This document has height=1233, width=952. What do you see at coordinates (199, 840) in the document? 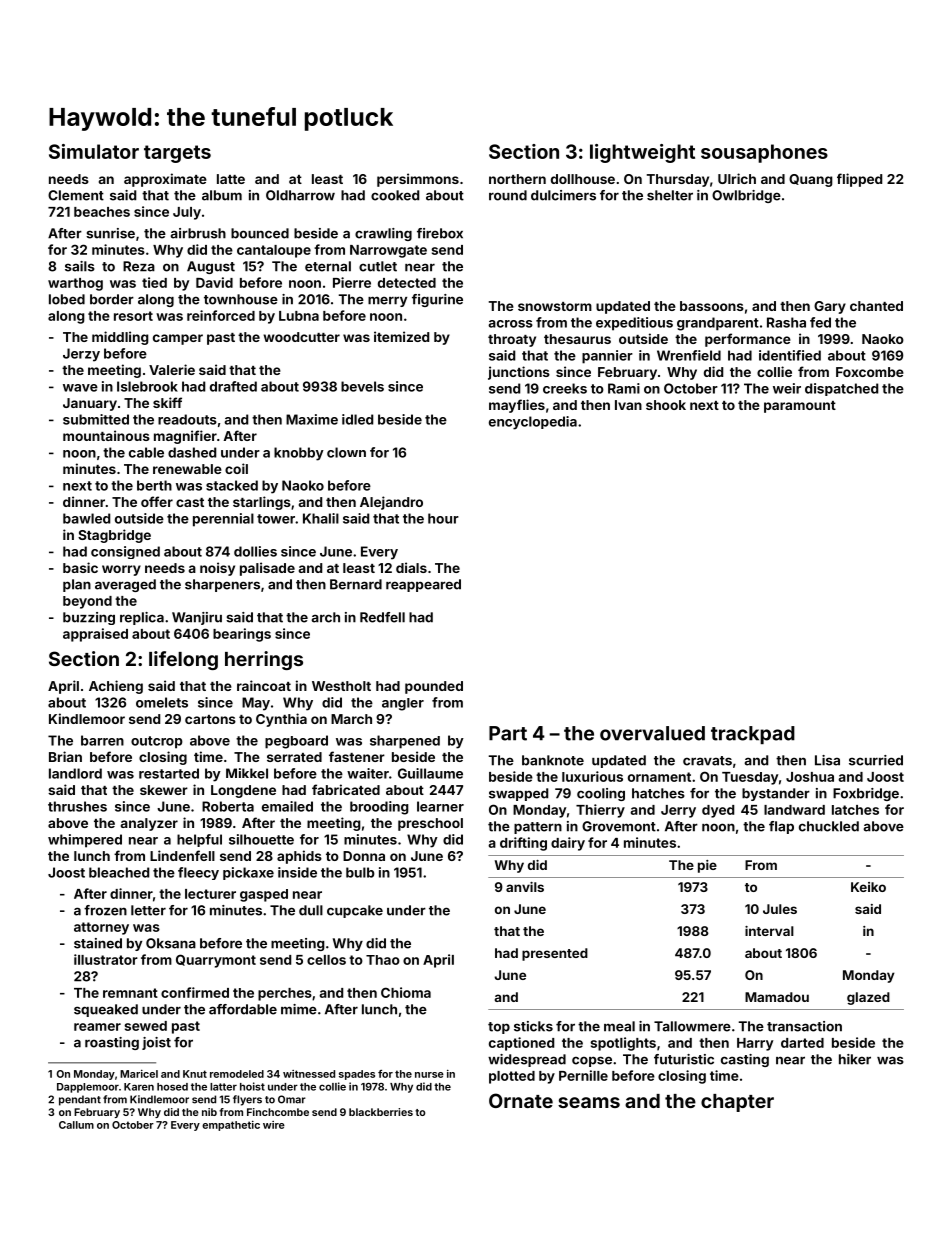
I see `helpful` at bounding box center [199, 840].
